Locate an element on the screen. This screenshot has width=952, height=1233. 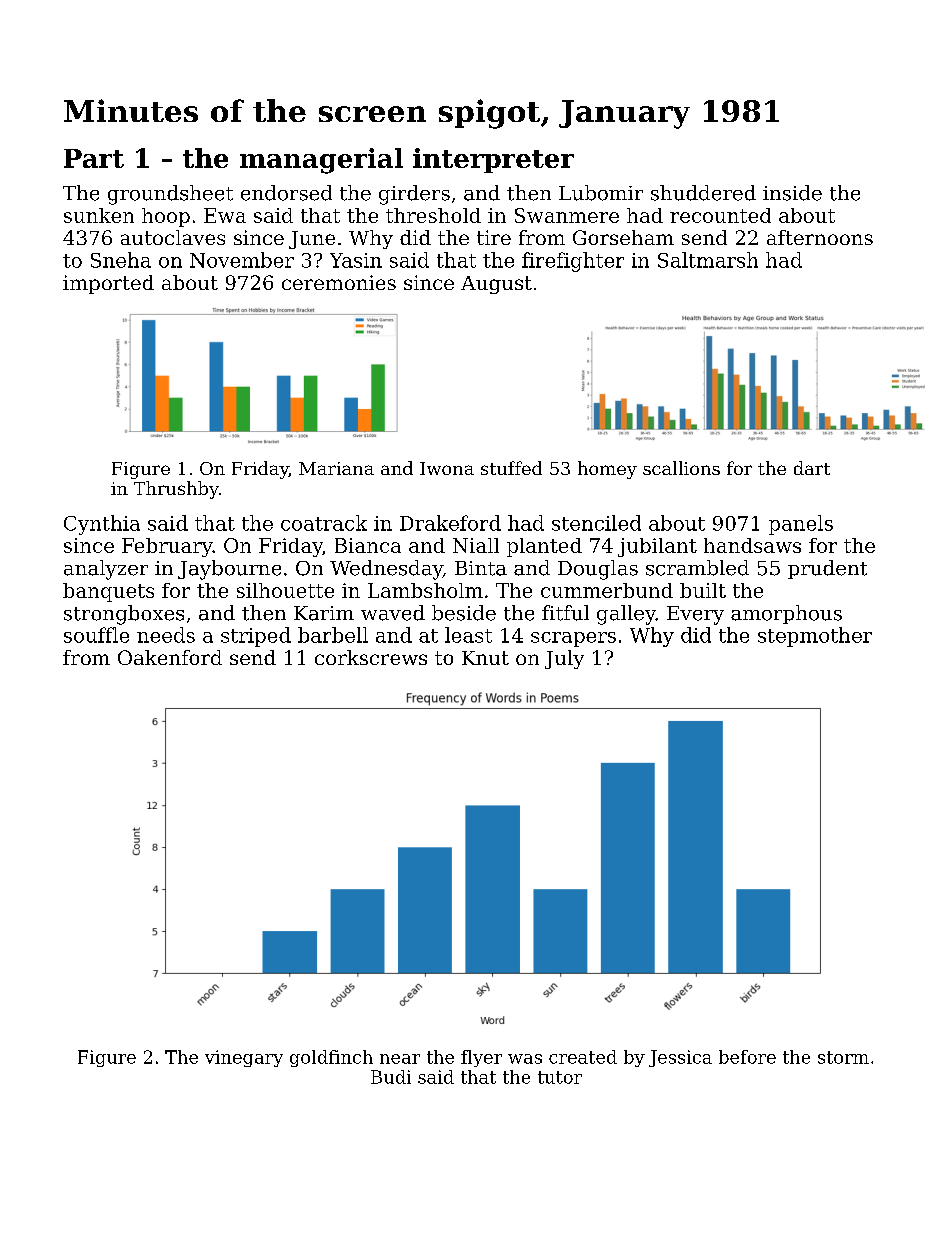
Cynthia is located at coordinates (102, 525).
